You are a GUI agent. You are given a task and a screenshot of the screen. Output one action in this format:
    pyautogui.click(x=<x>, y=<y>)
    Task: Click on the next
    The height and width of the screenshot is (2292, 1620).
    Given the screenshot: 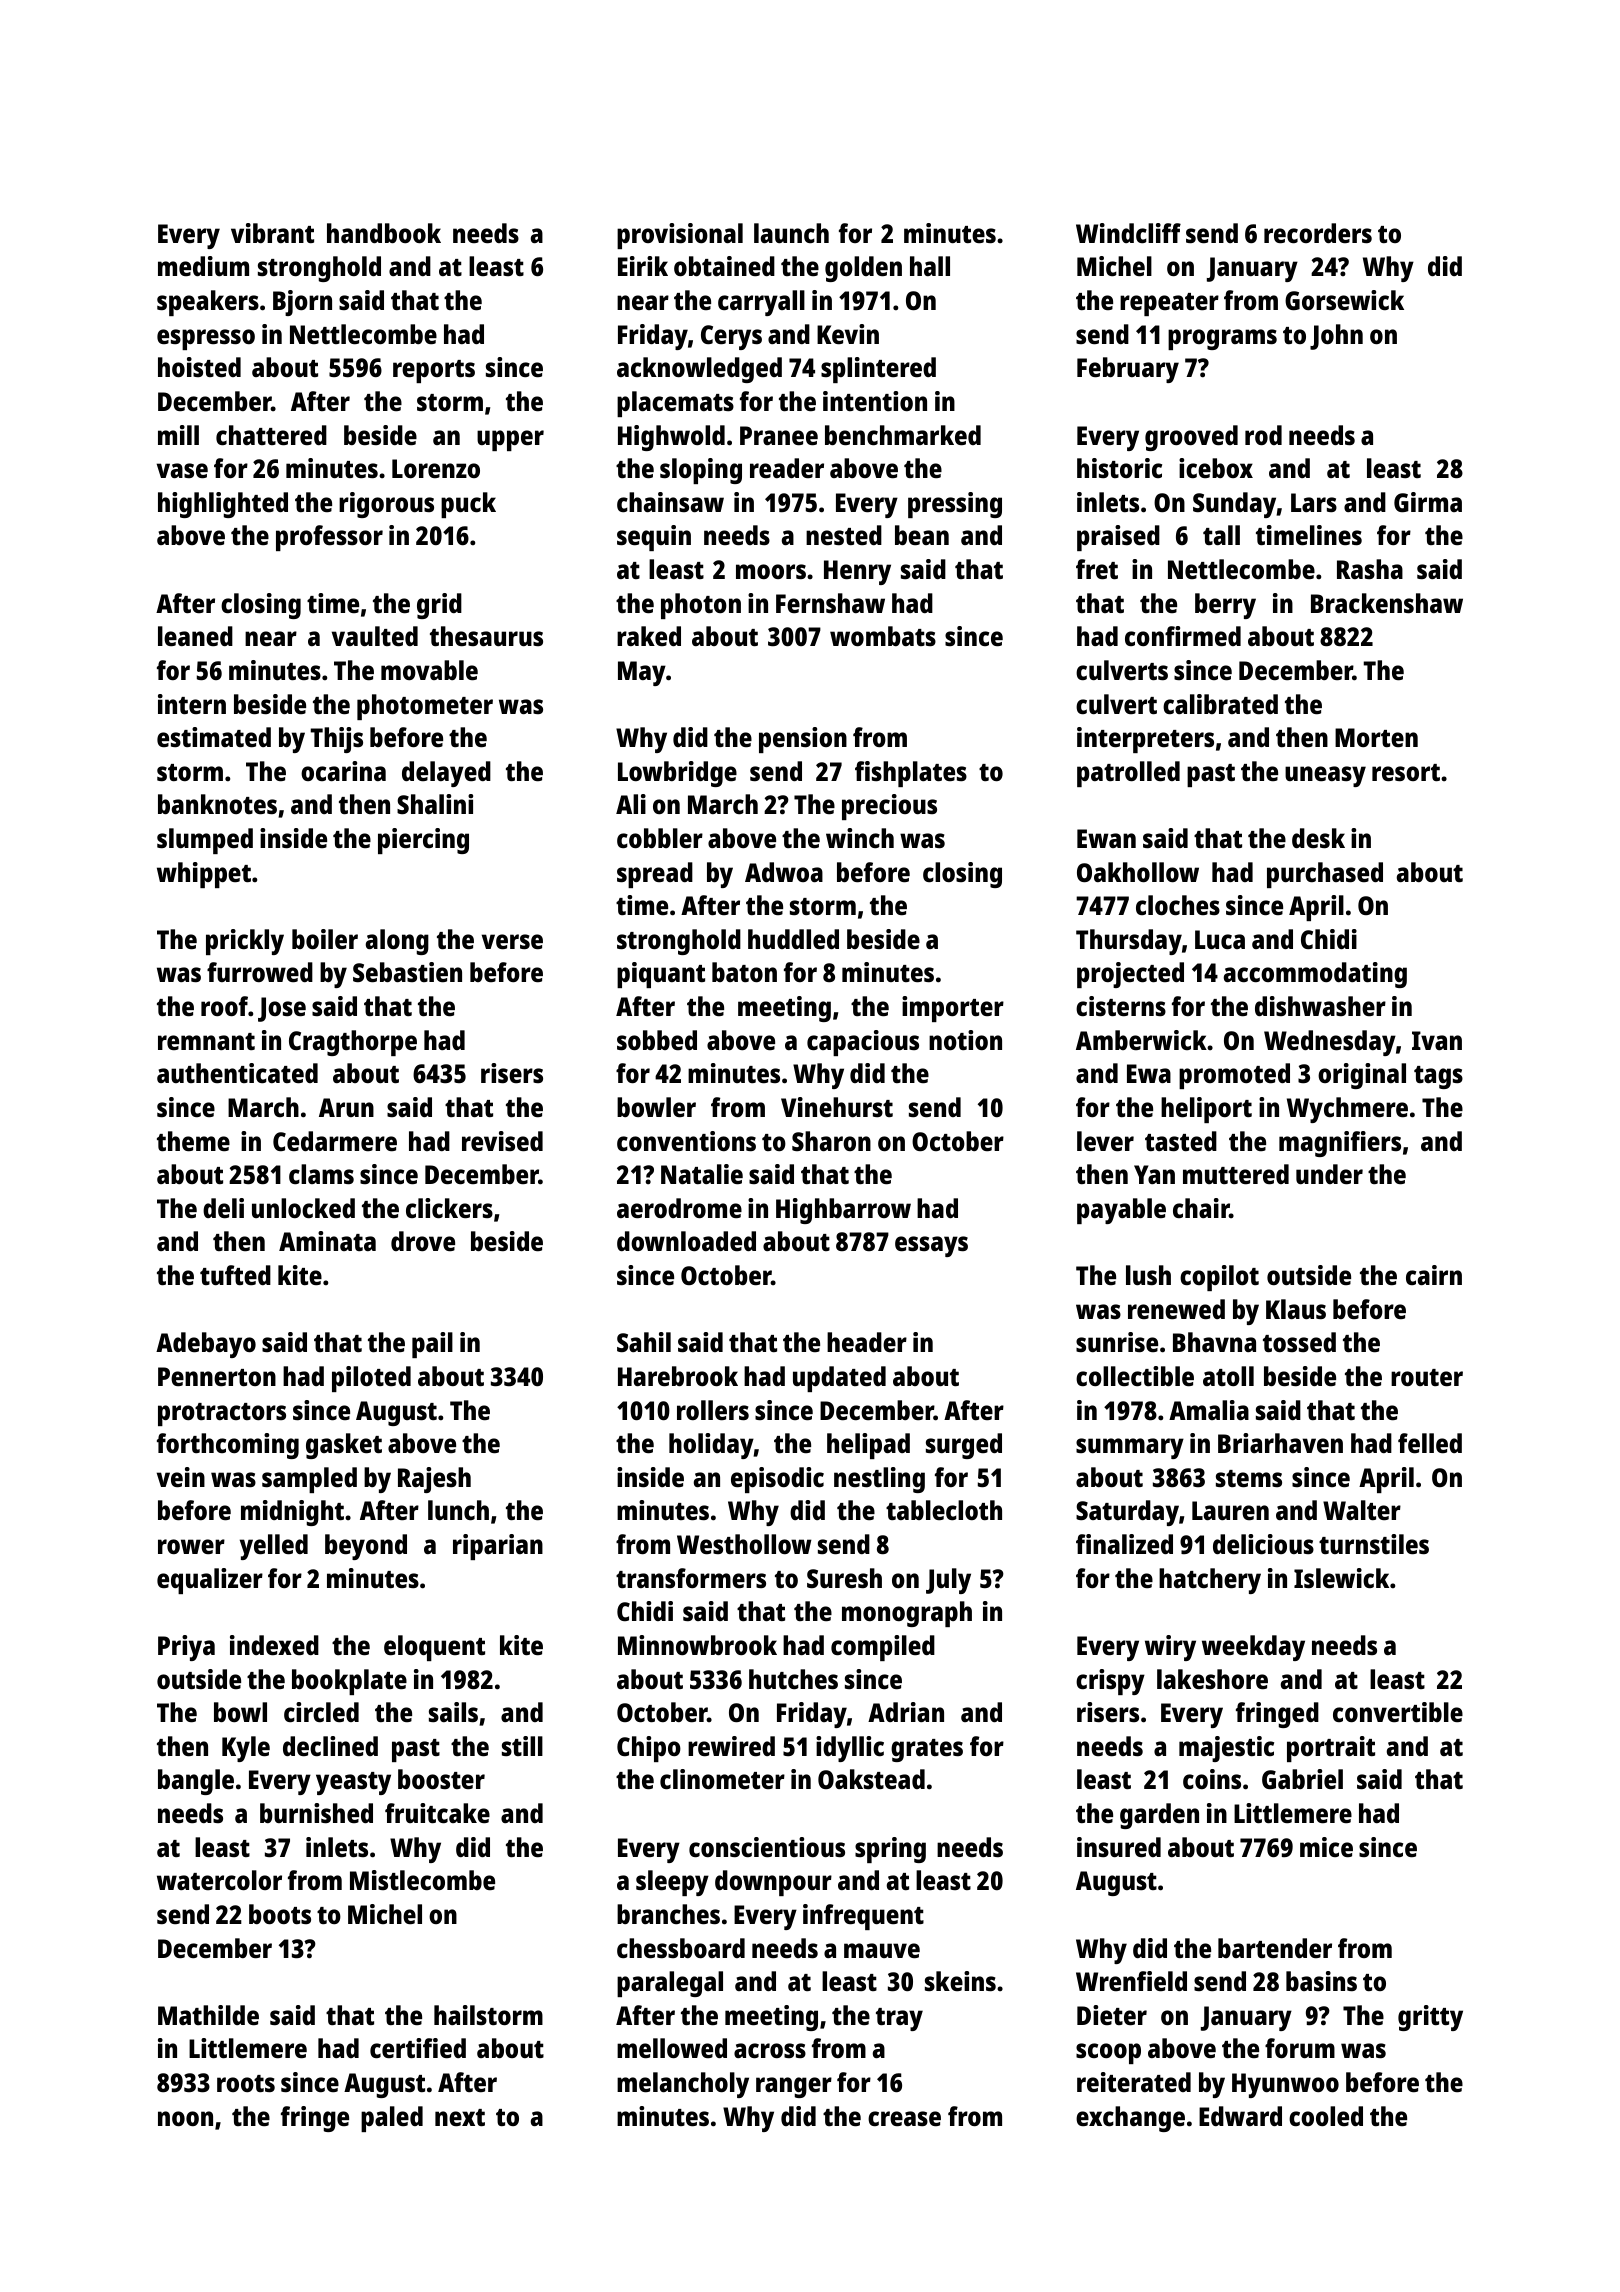 What is the action you would take?
    pyautogui.click(x=460, y=2117)
